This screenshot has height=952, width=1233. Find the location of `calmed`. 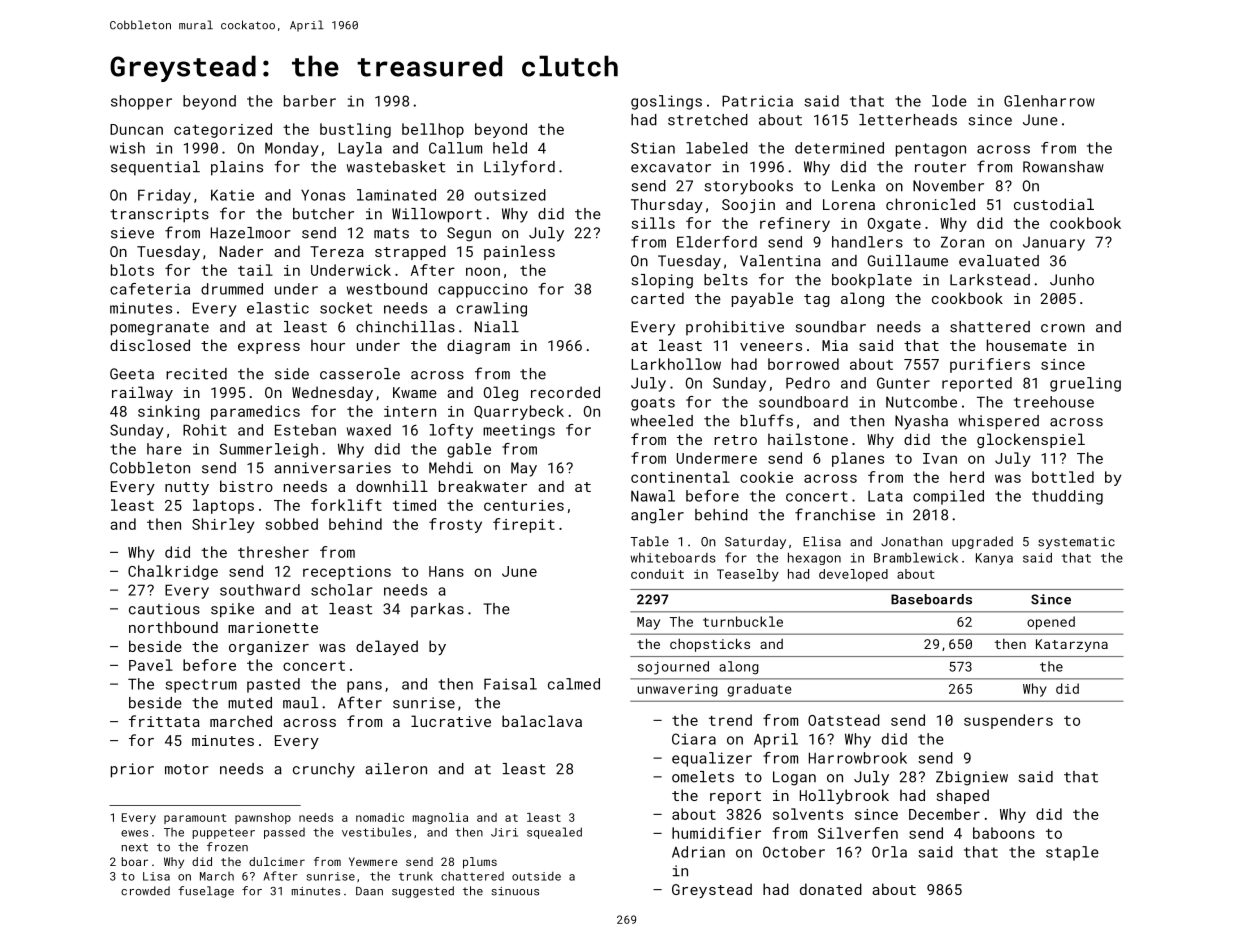

calmed is located at coordinates (574, 684).
